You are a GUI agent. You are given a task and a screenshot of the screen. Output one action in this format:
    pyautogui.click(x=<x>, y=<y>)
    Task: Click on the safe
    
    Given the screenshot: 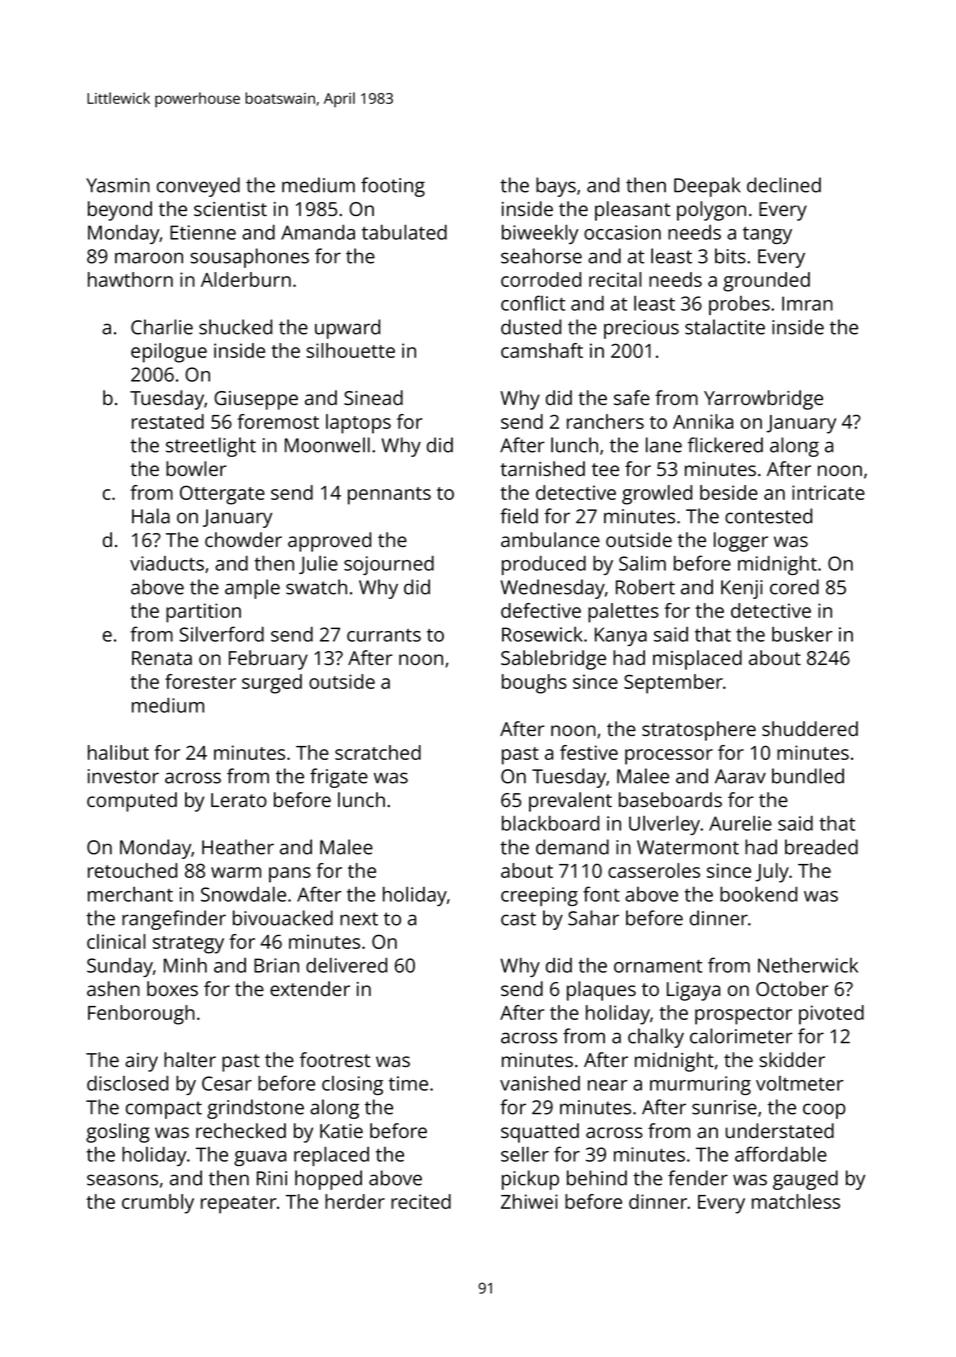 What is the action you would take?
    pyautogui.click(x=632, y=397)
